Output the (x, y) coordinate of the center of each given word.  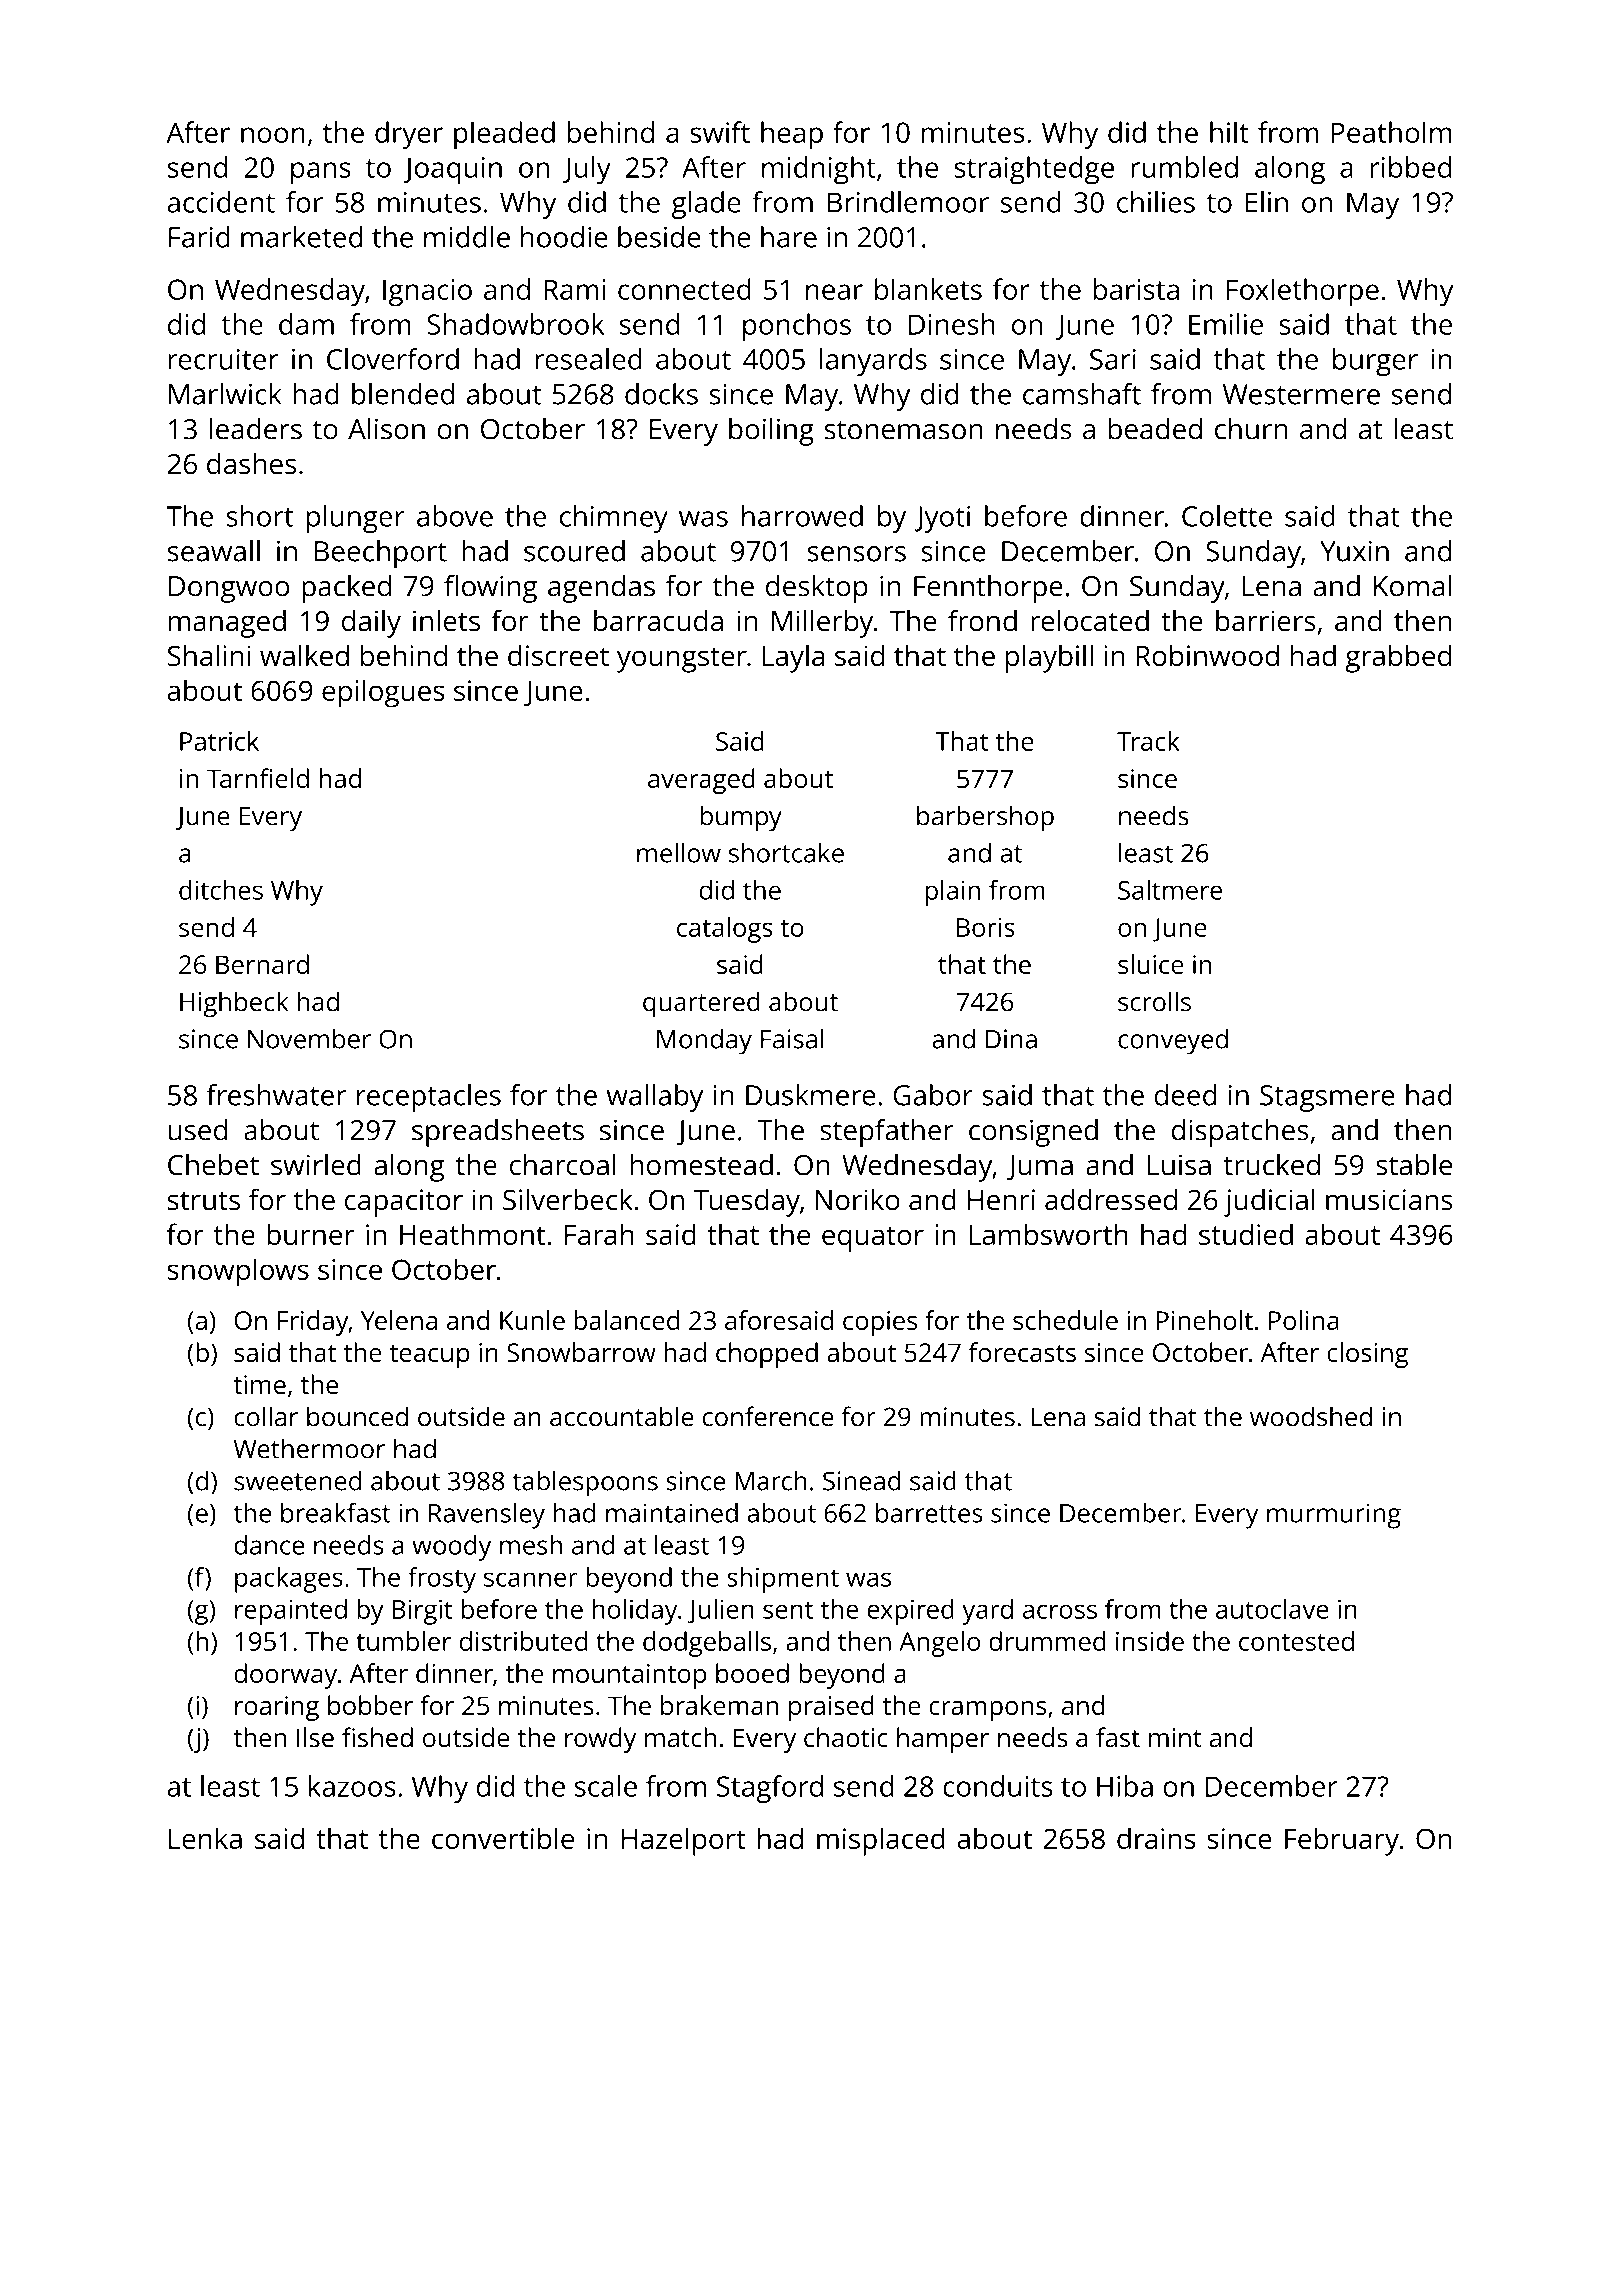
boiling (771, 432)
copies (880, 1323)
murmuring (1334, 1516)
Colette (1227, 516)
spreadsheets (498, 1133)
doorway (285, 1676)
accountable (622, 1416)
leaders (255, 429)
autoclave (1272, 1609)
